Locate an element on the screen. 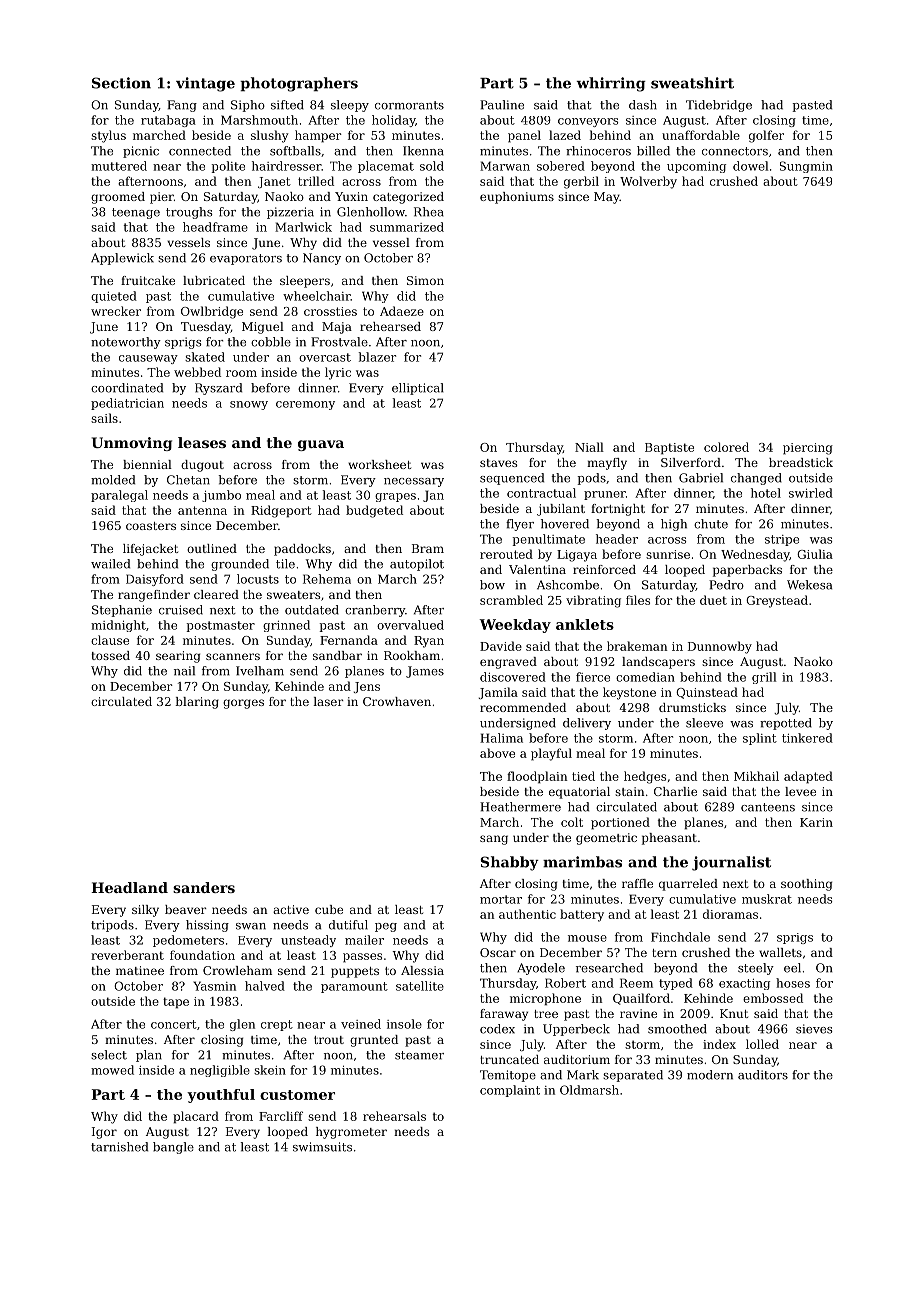 This screenshot has height=1308, width=924. bangle is located at coordinates (173, 1148).
